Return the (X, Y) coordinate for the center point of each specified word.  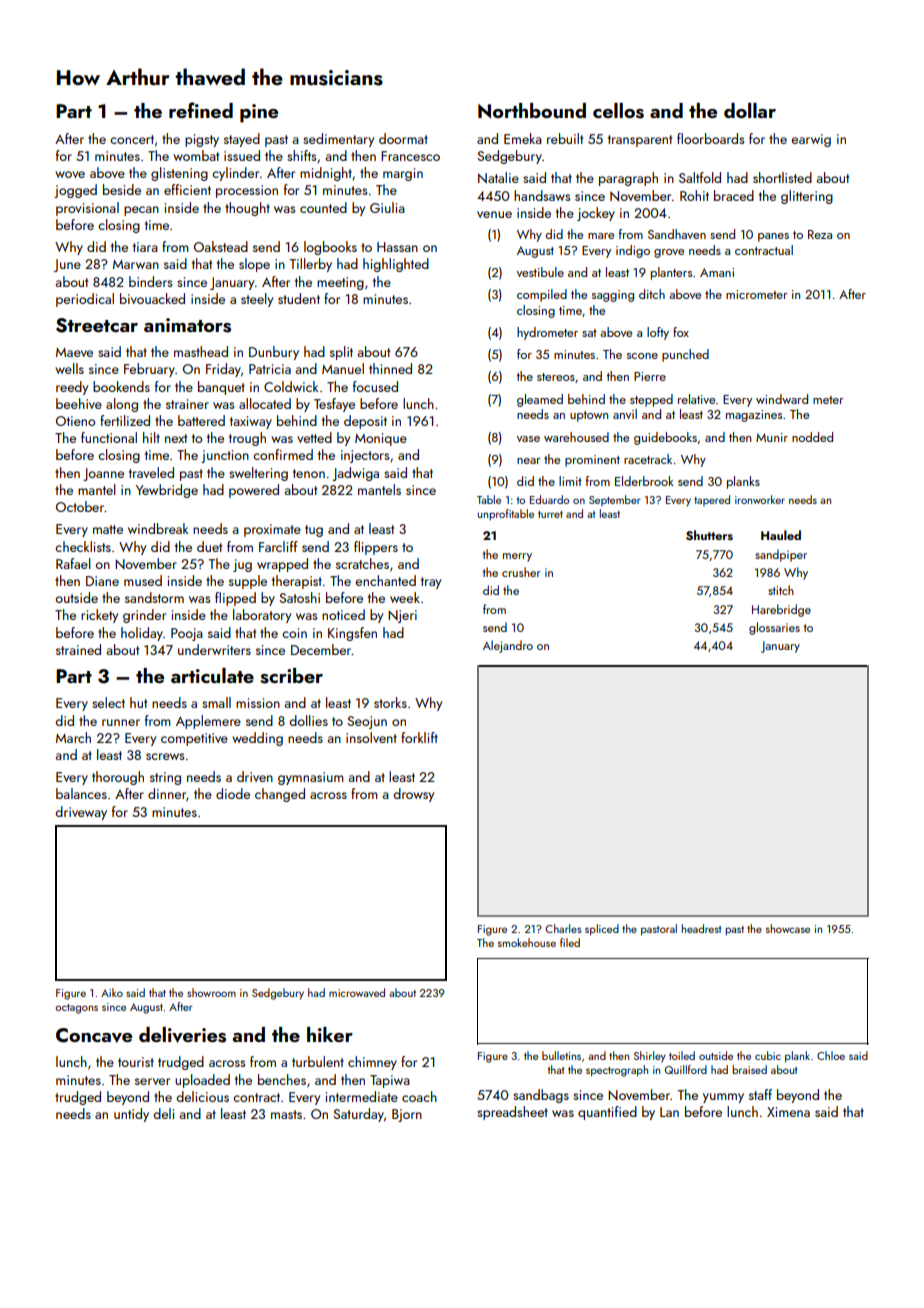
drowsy (413, 795)
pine (259, 113)
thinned (390, 368)
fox (681, 332)
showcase (788, 928)
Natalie (498, 178)
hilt (151, 437)
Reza (820, 234)
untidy (131, 1115)
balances (81, 793)
